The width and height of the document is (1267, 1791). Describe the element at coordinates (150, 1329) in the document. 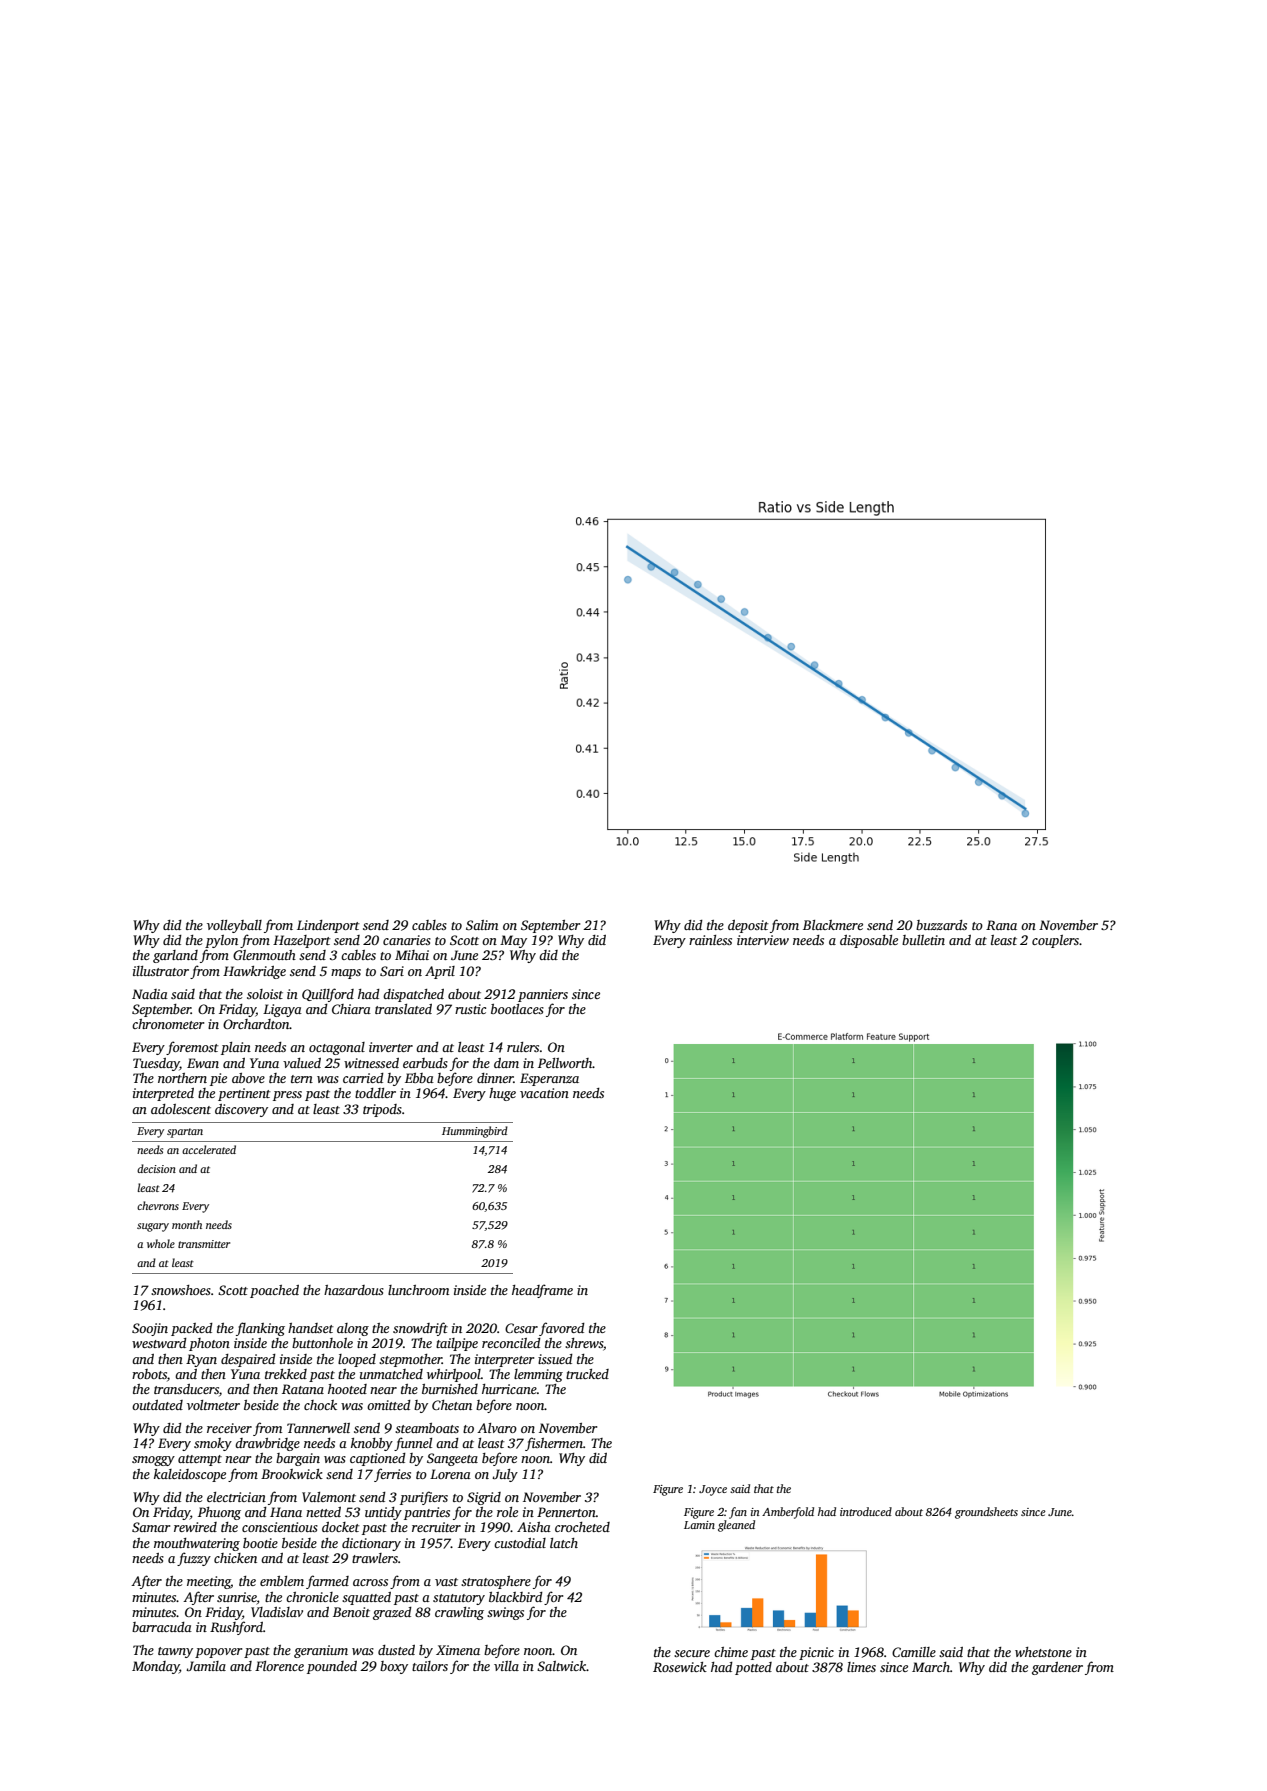

I see `Soojin` at that location.
